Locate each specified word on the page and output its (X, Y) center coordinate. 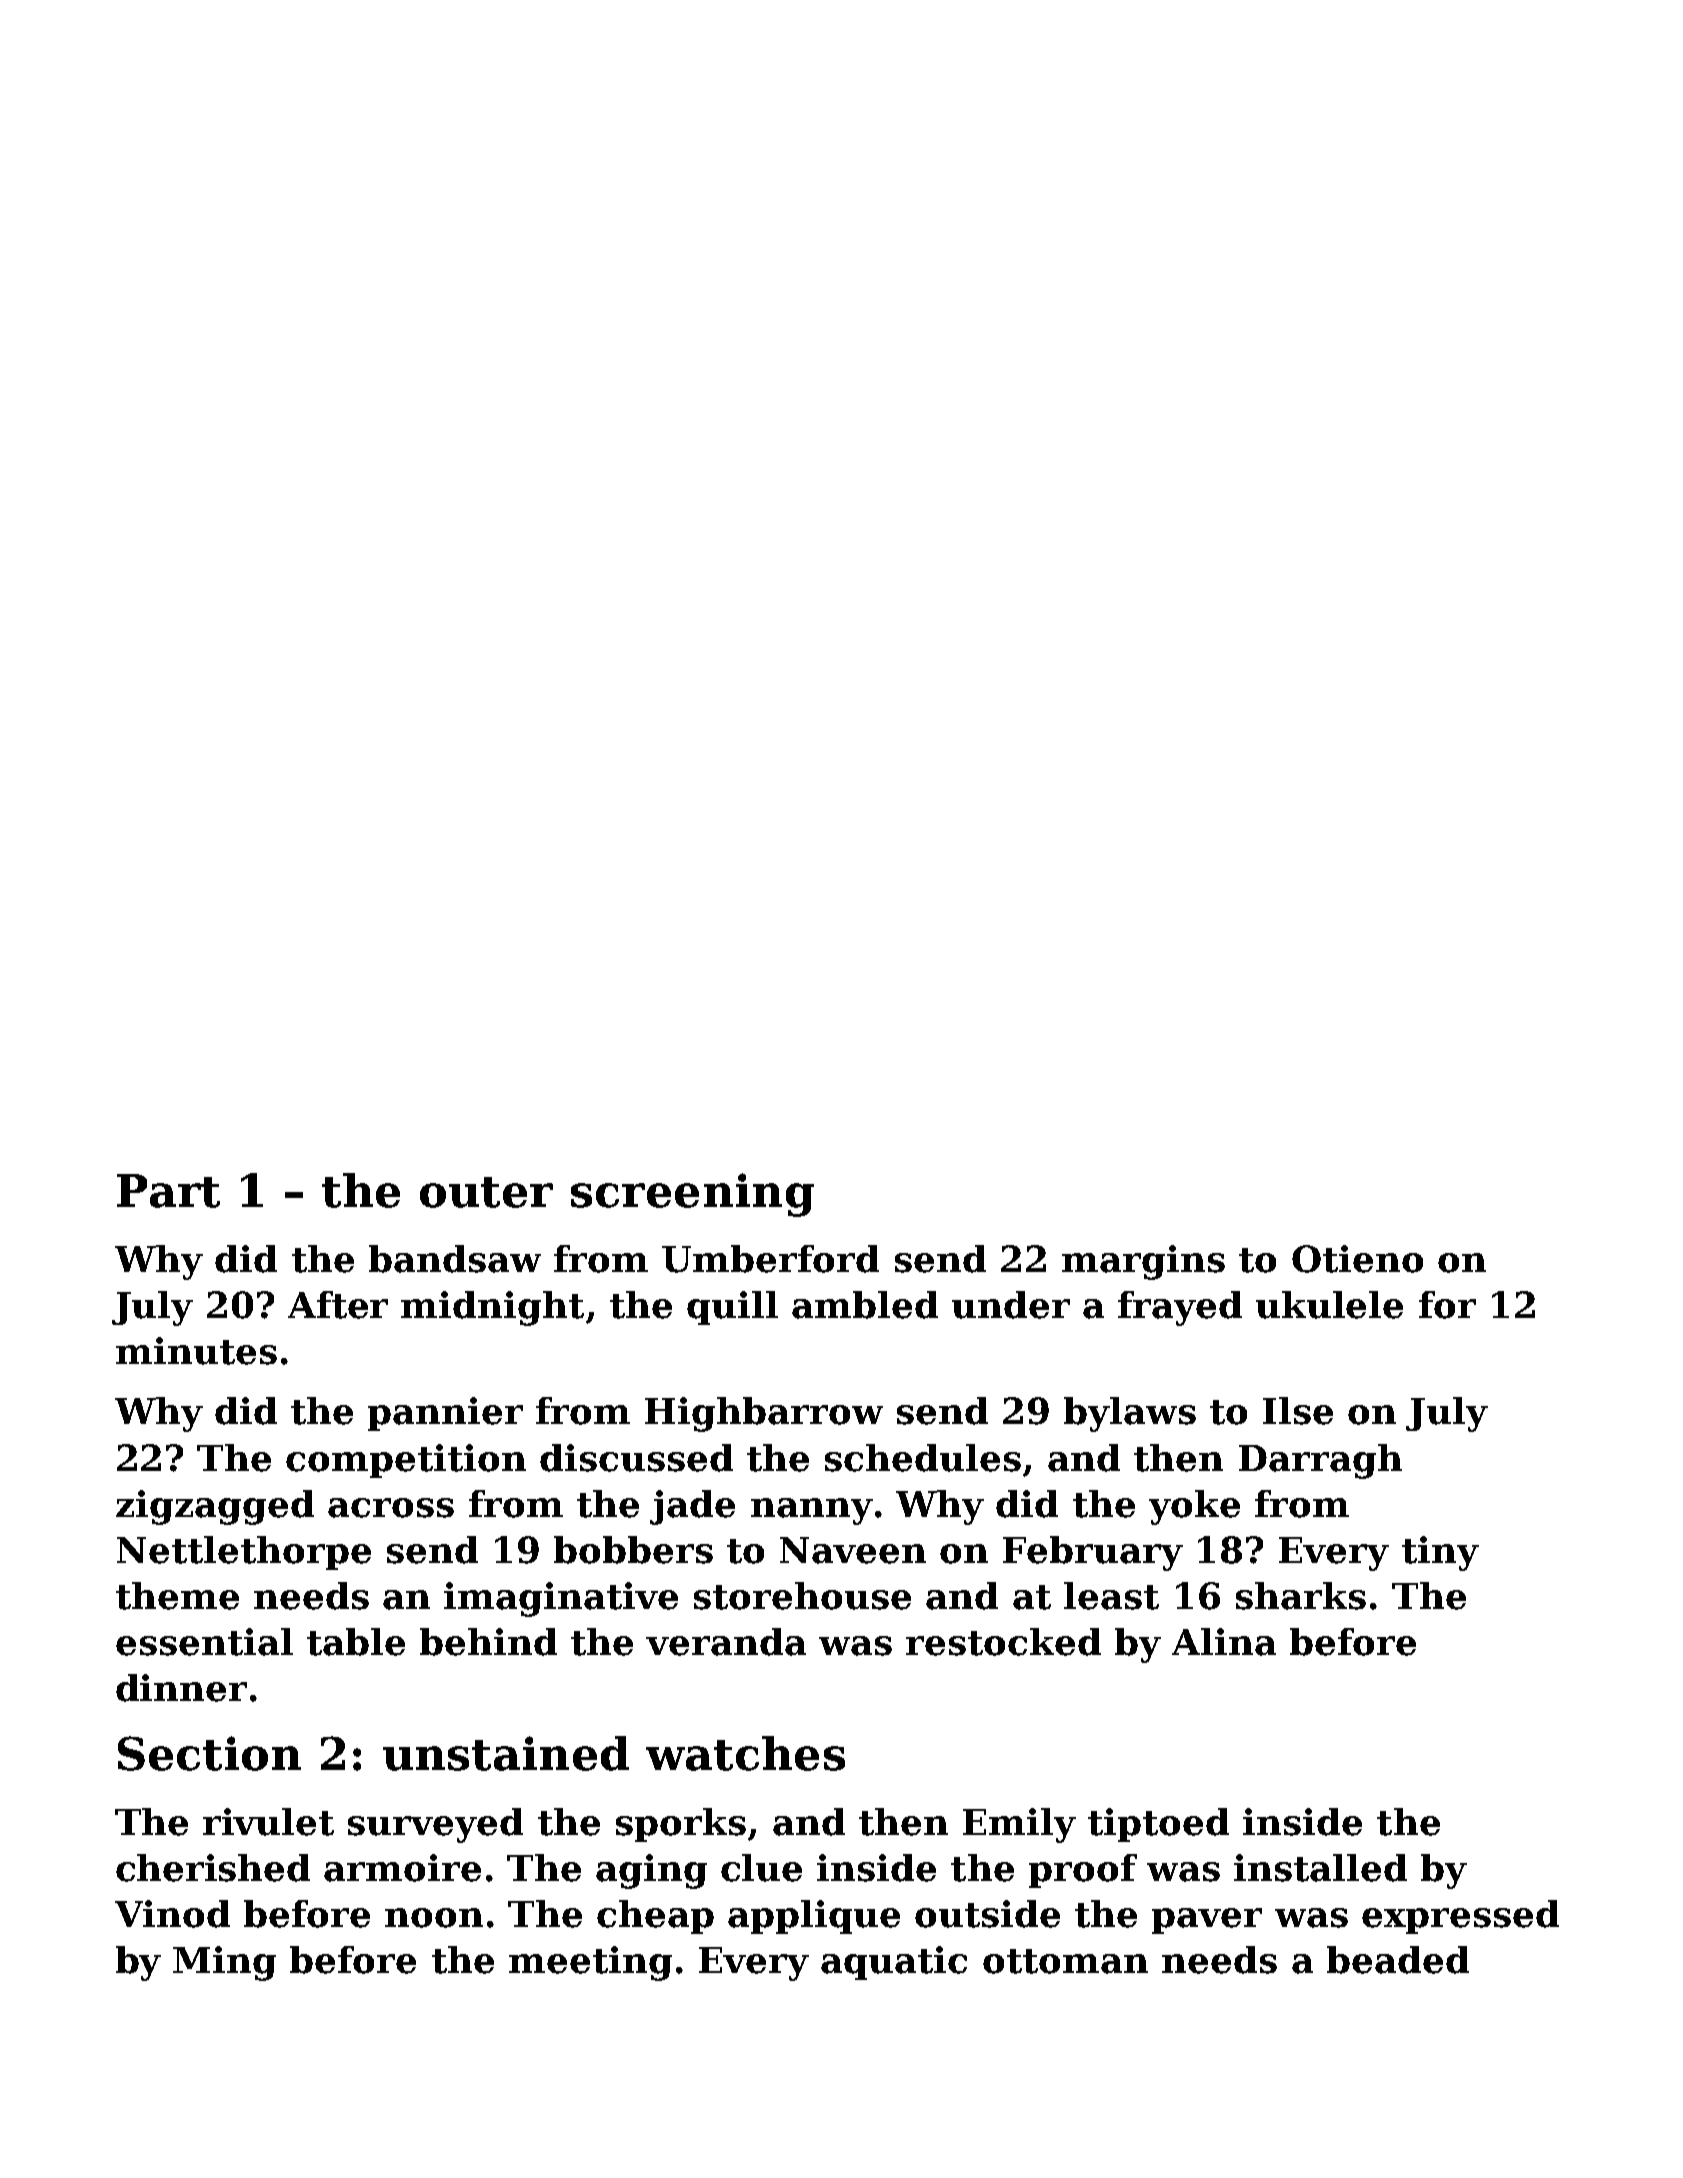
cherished (213, 1868)
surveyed (435, 1825)
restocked (1003, 1642)
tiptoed (1158, 1825)
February (1093, 1553)
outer (486, 1192)
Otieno (1357, 1259)
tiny (1440, 1553)
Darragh (1320, 1461)
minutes (196, 1351)
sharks (1301, 1596)
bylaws (1130, 1414)
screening (692, 1195)
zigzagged (215, 1507)
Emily (1019, 1825)
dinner (181, 1688)
